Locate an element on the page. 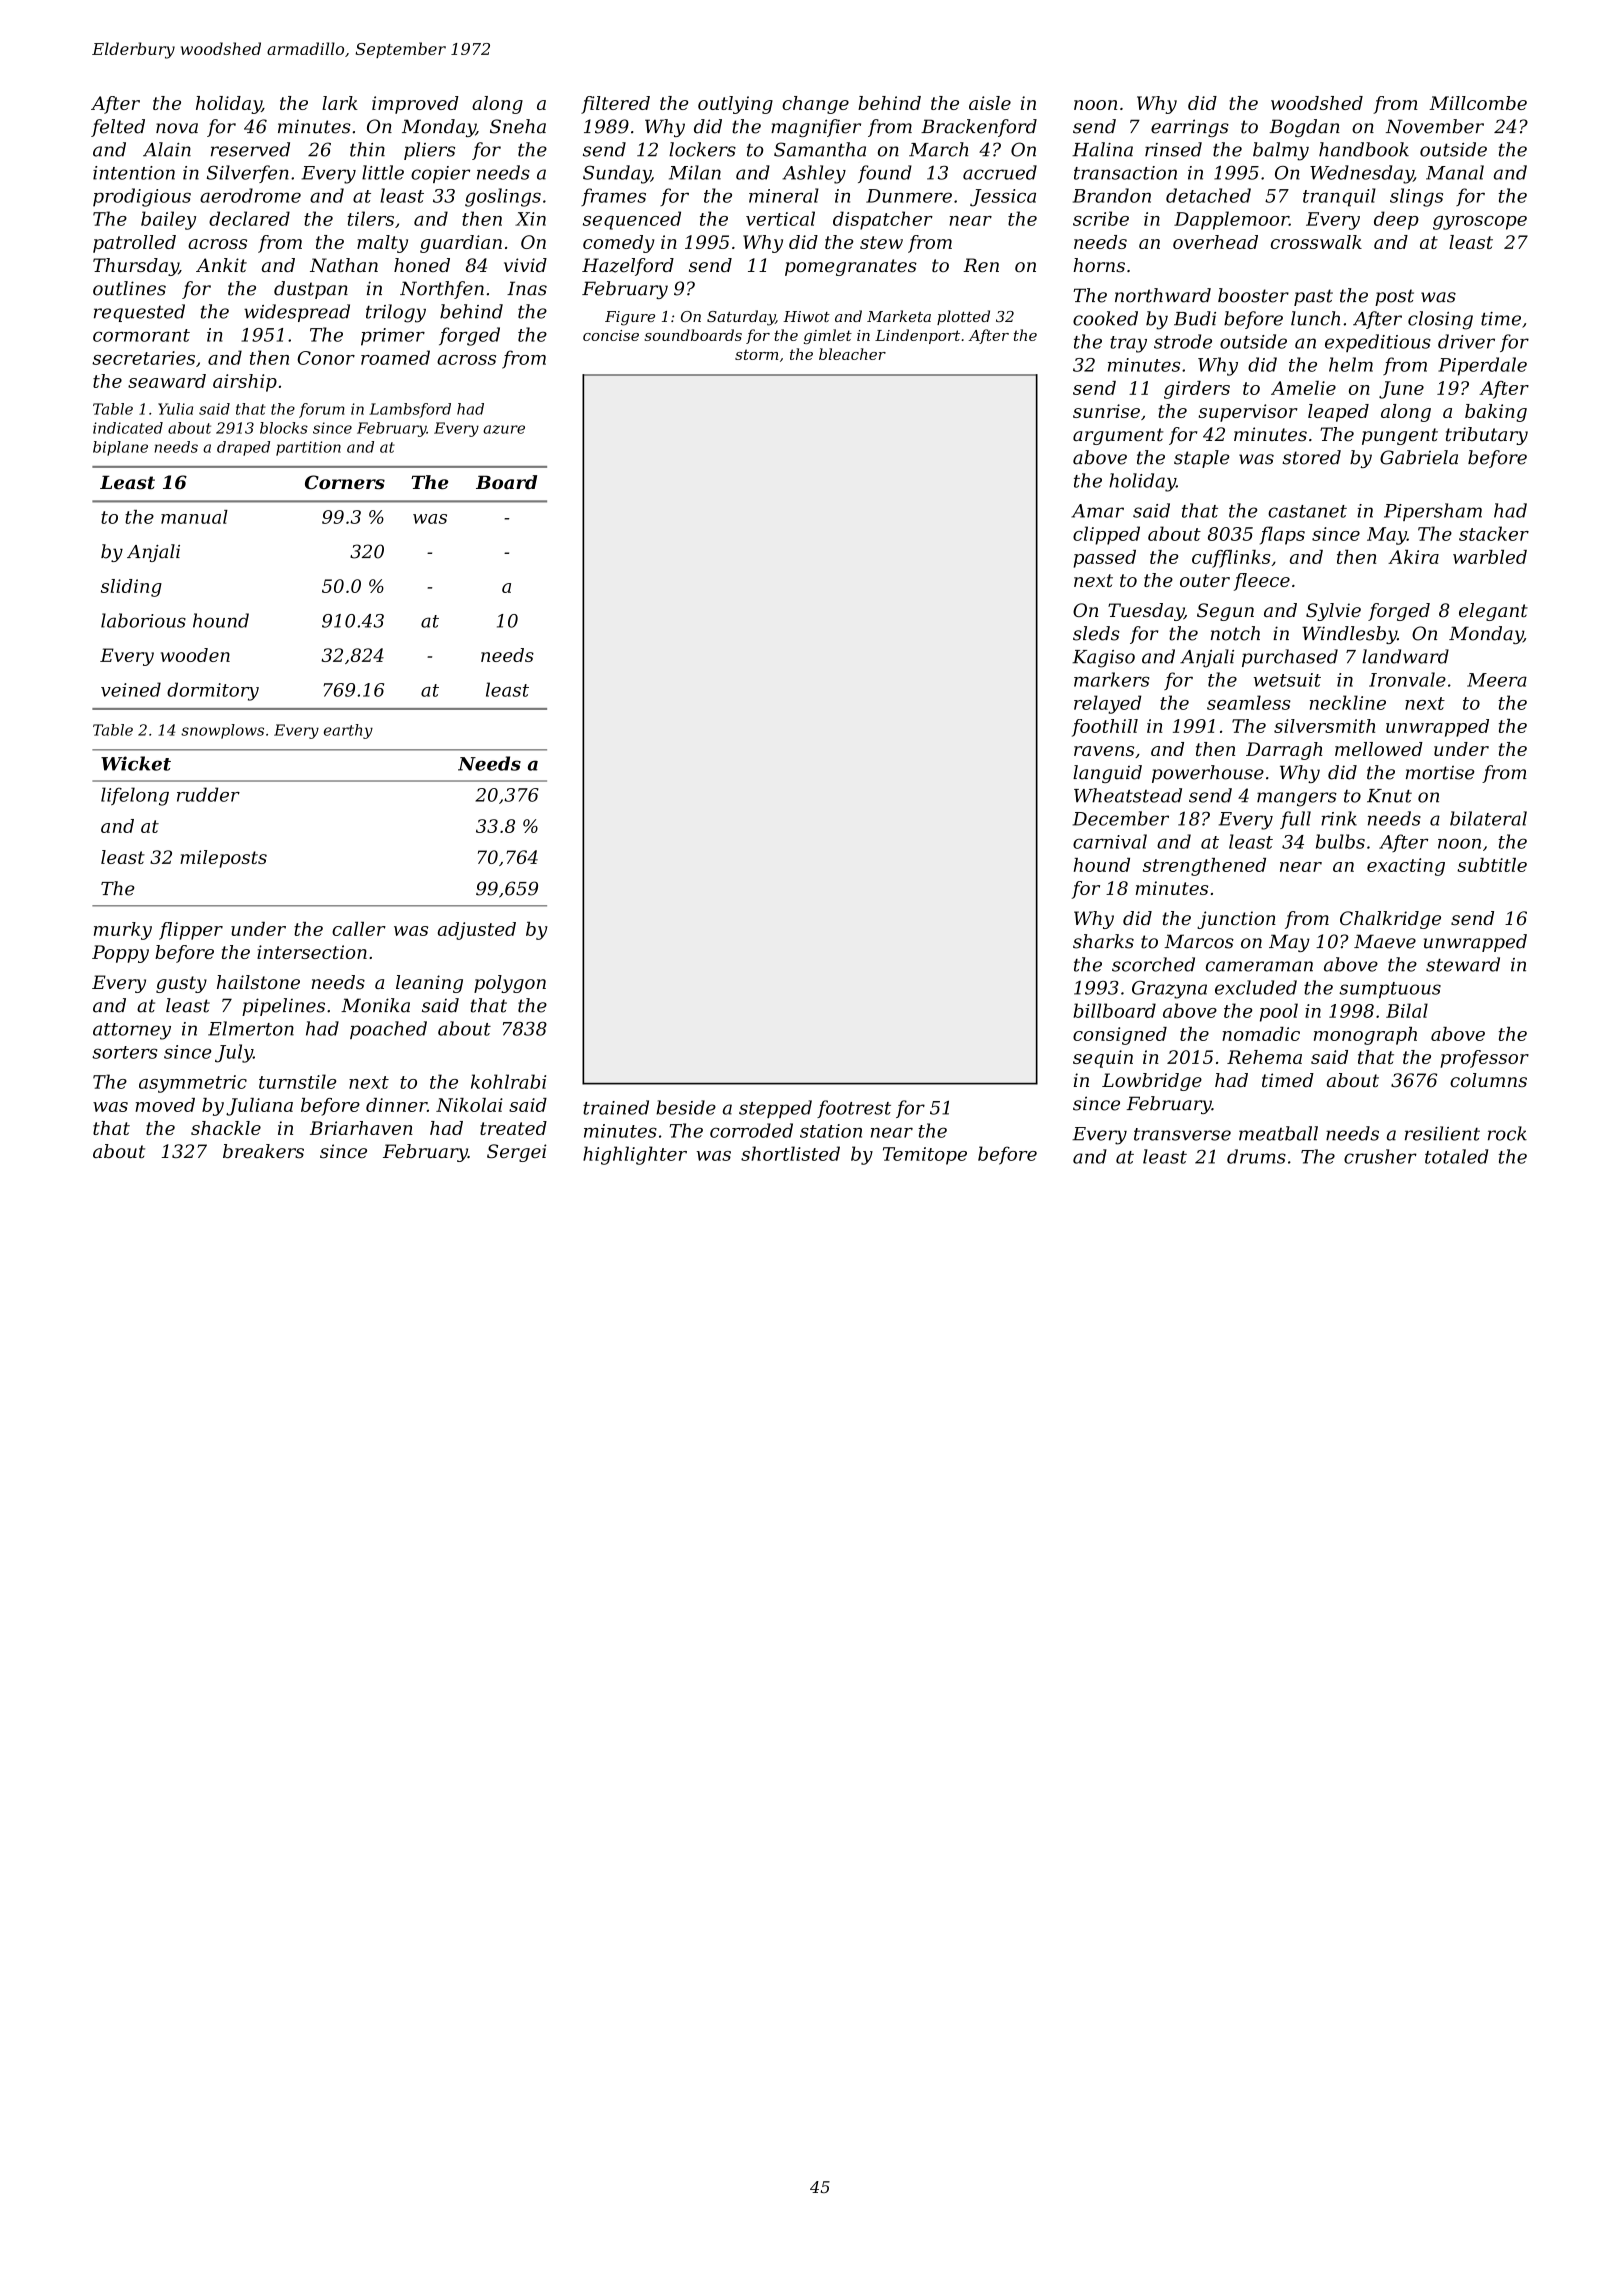 Image resolution: width=1620 pixels, height=2292 pixels. widespread is located at coordinates (297, 313).
